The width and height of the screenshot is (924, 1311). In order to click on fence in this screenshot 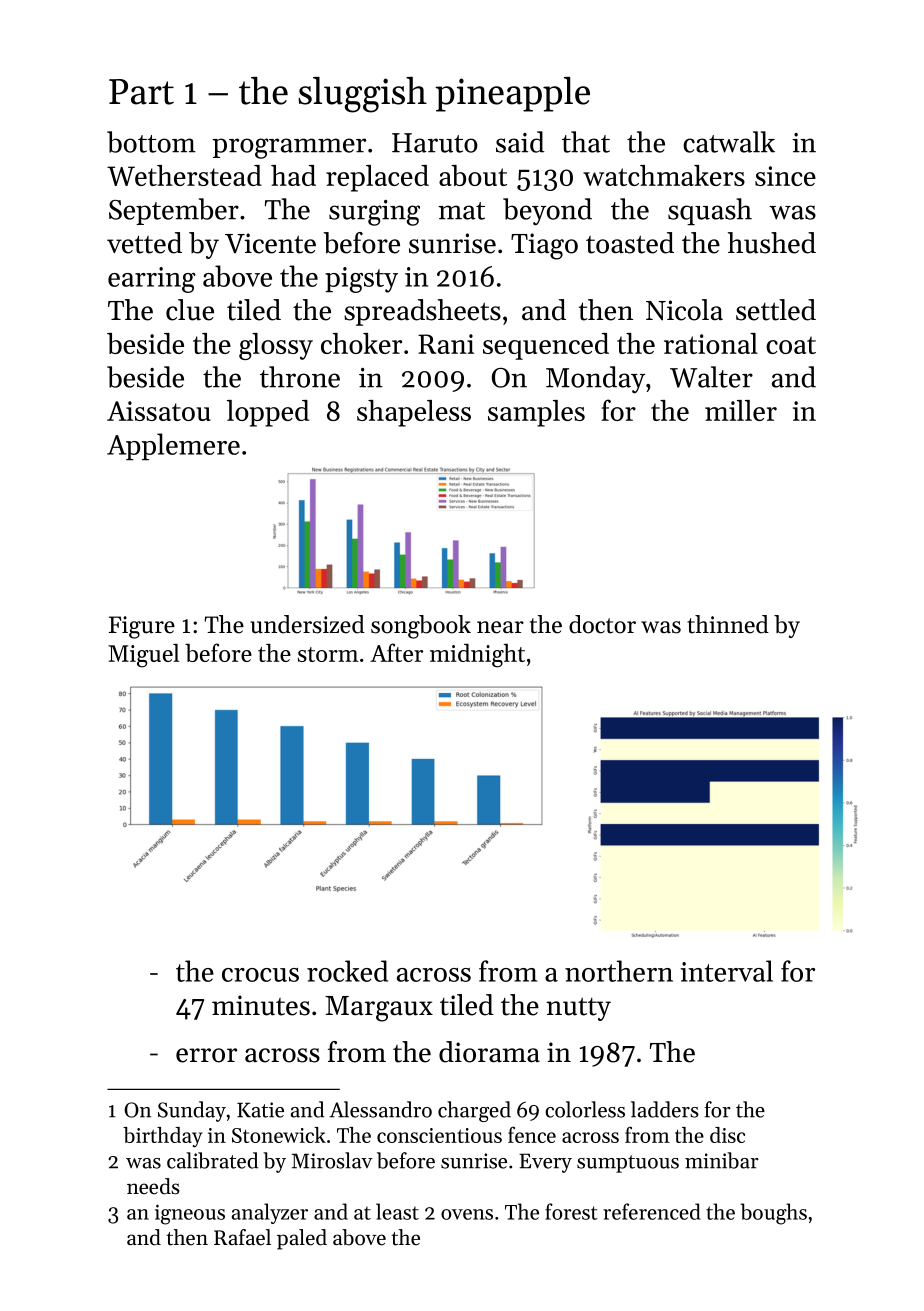, I will do `click(532, 1134)`.
